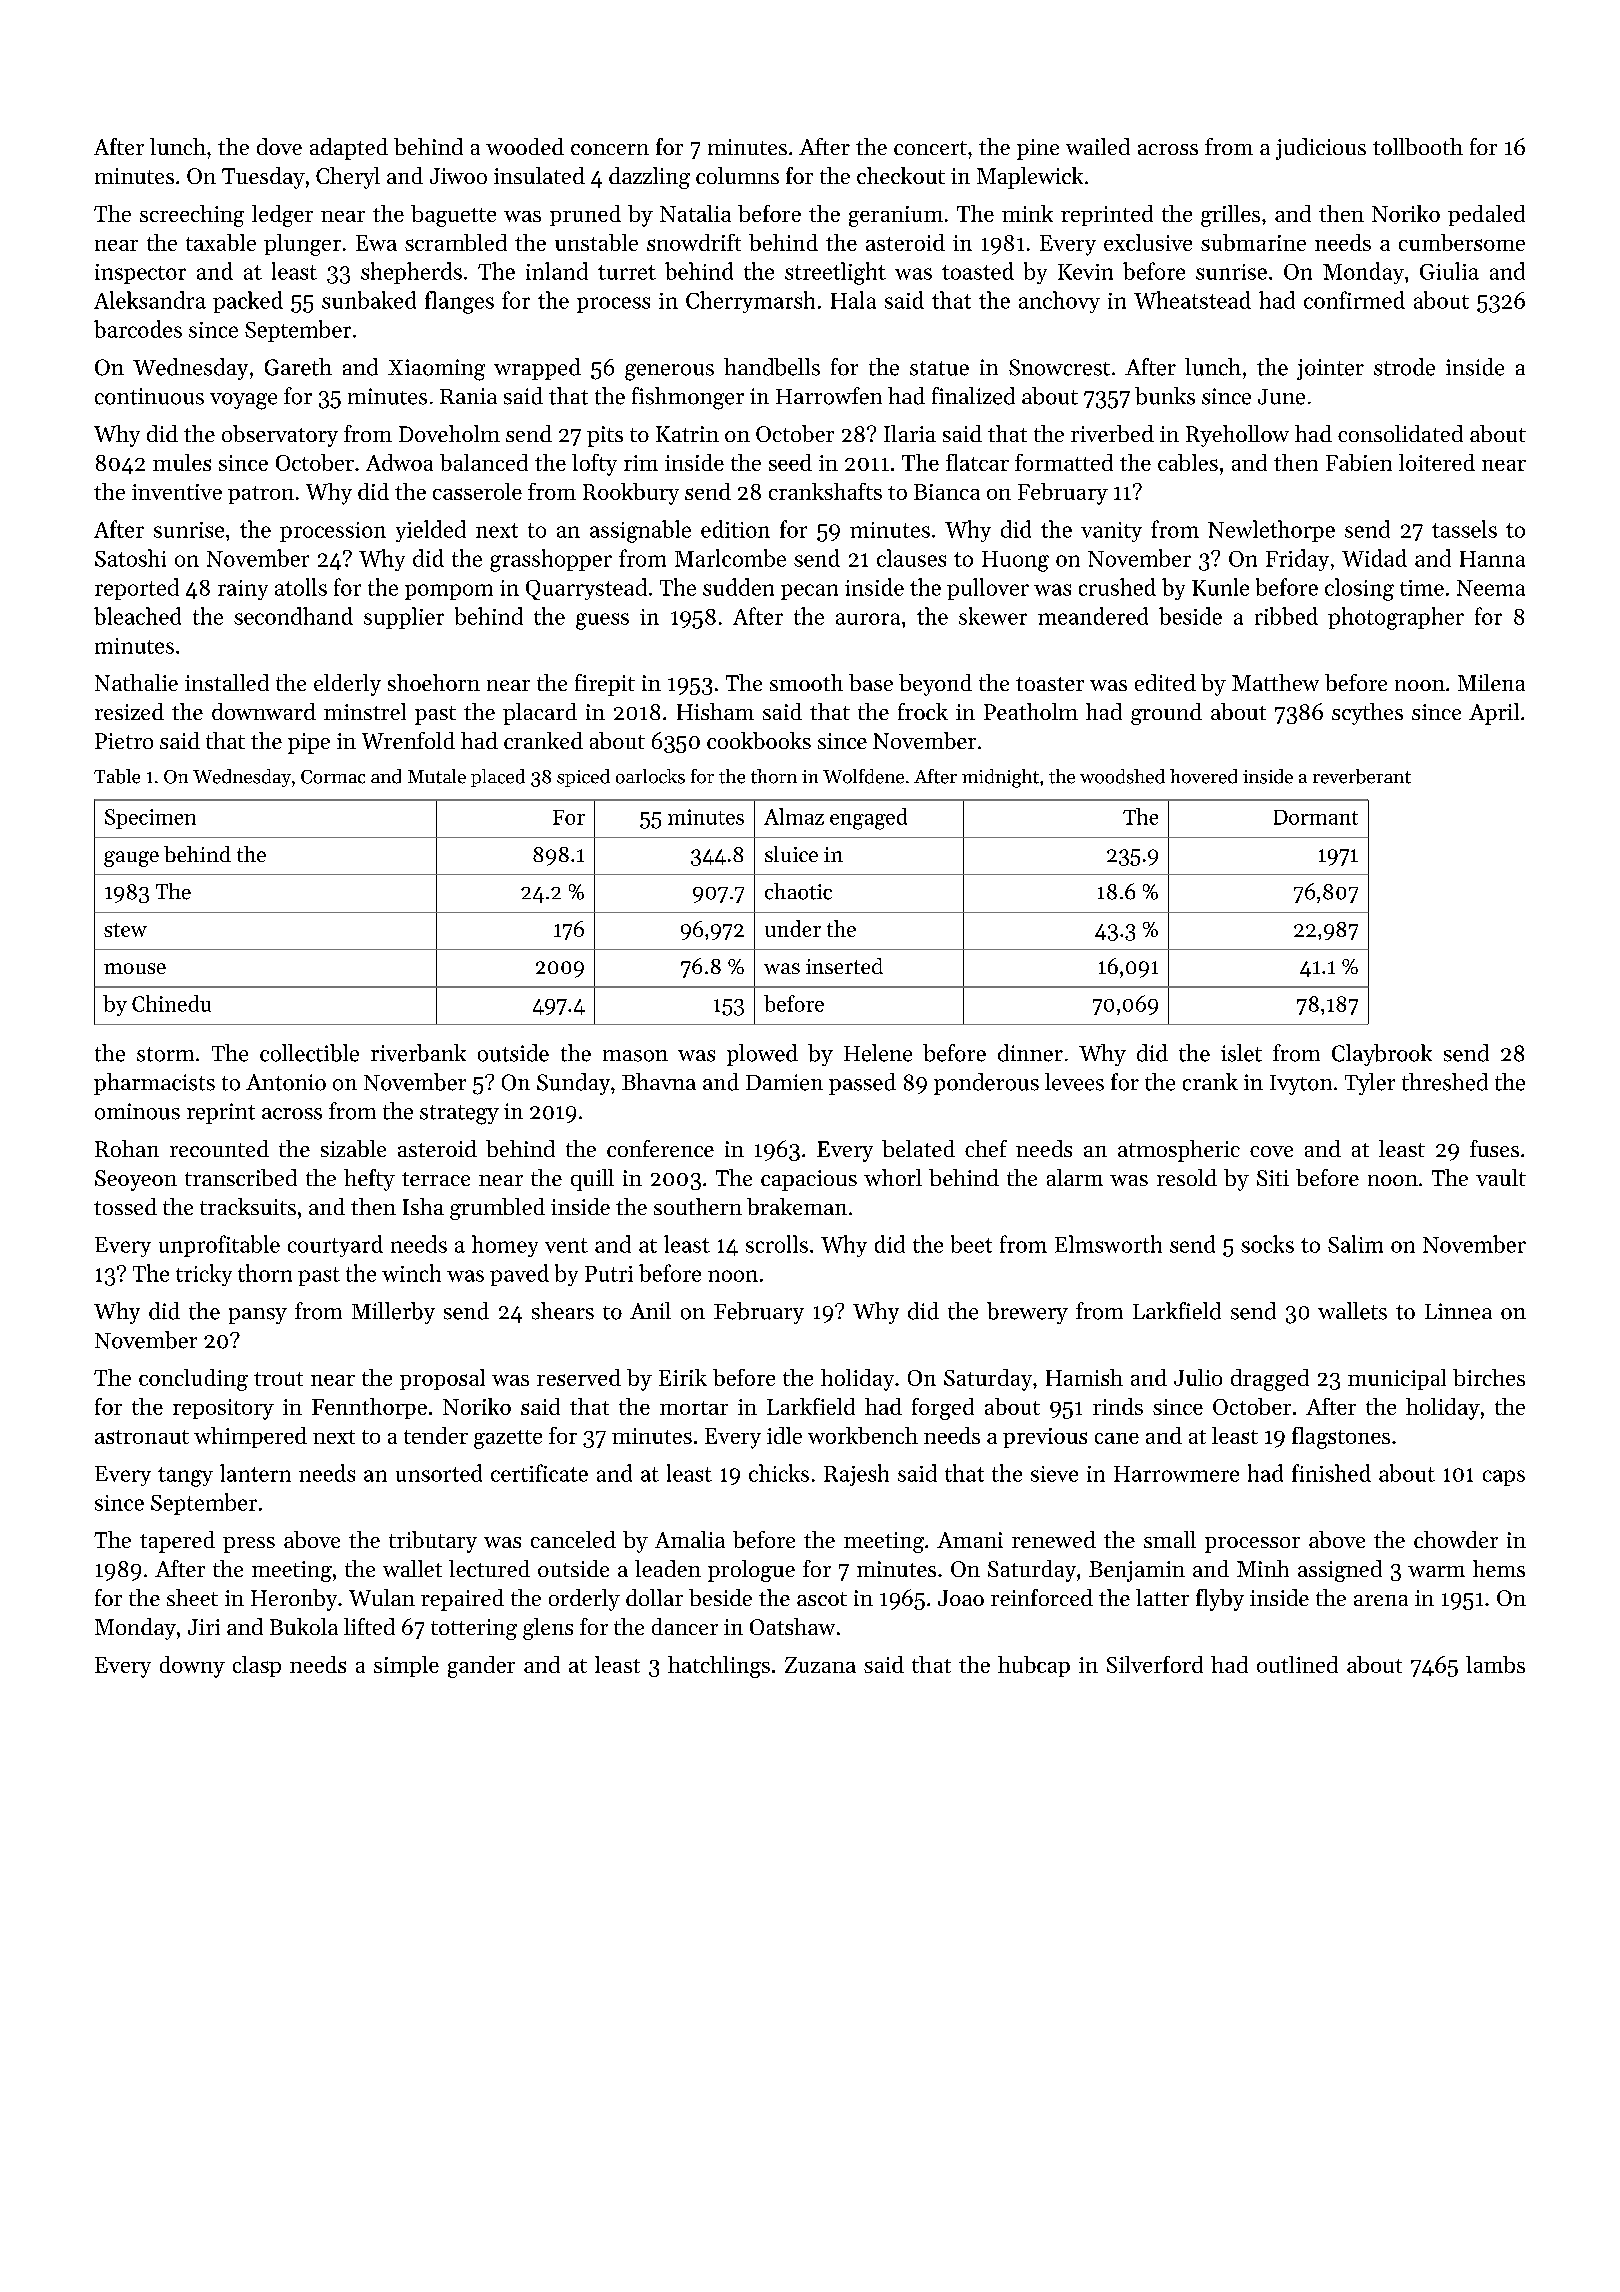 This screenshot has height=2292, width=1620. What do you see at coordinates (777, 1244) in the screenshot?
I see `scrolls` at bounding box center [777, 1244].
